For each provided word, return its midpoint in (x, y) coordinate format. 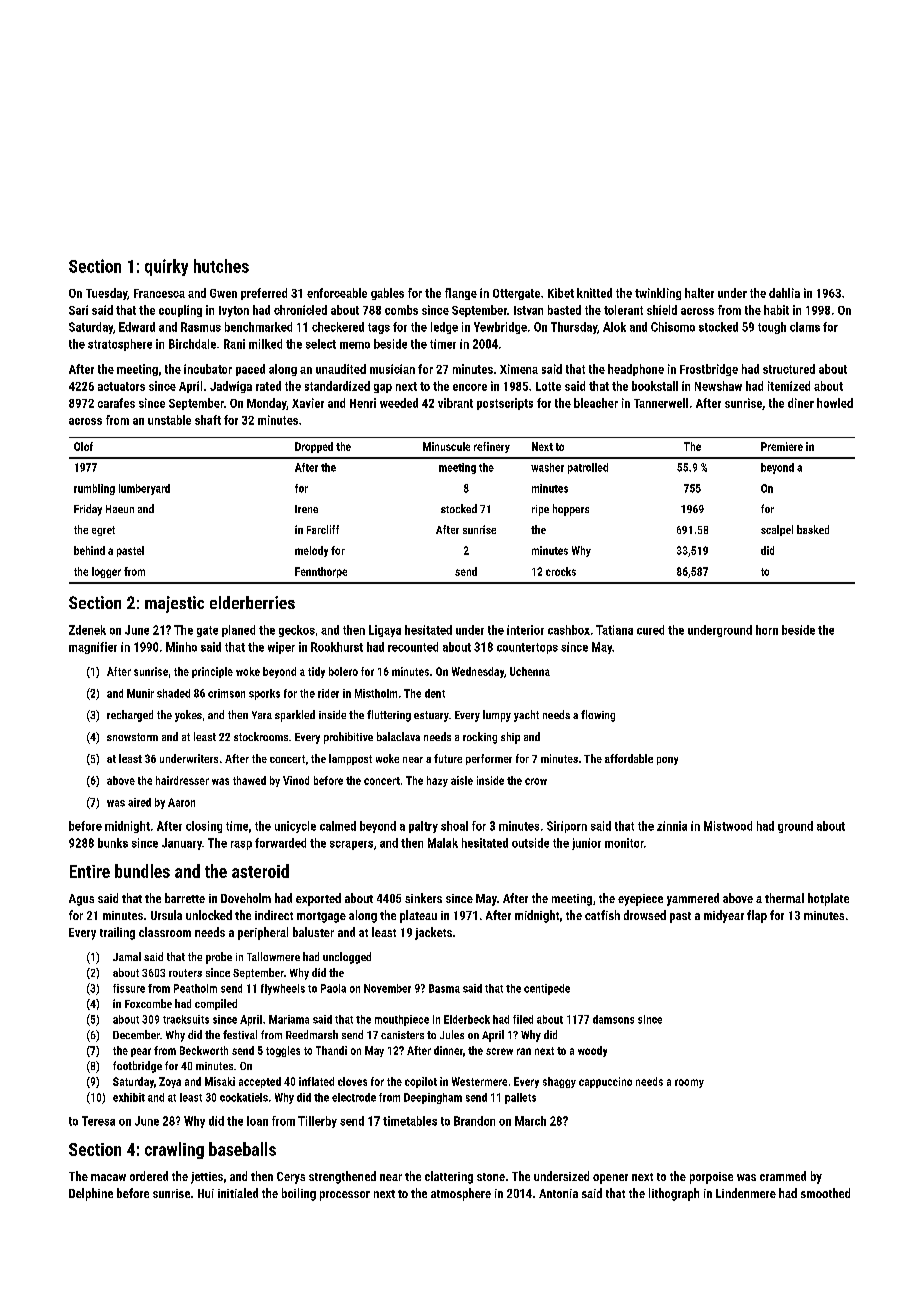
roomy (689, 1083)
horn (767, 630)
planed (238, 631)
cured (650, 630)
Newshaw (718, 386)
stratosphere (120, 345)
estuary (431, 716)
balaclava (398, 736)
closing (204, 827)
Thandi (331, 1050)
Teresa (98, 1121)
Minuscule (446, 446)
